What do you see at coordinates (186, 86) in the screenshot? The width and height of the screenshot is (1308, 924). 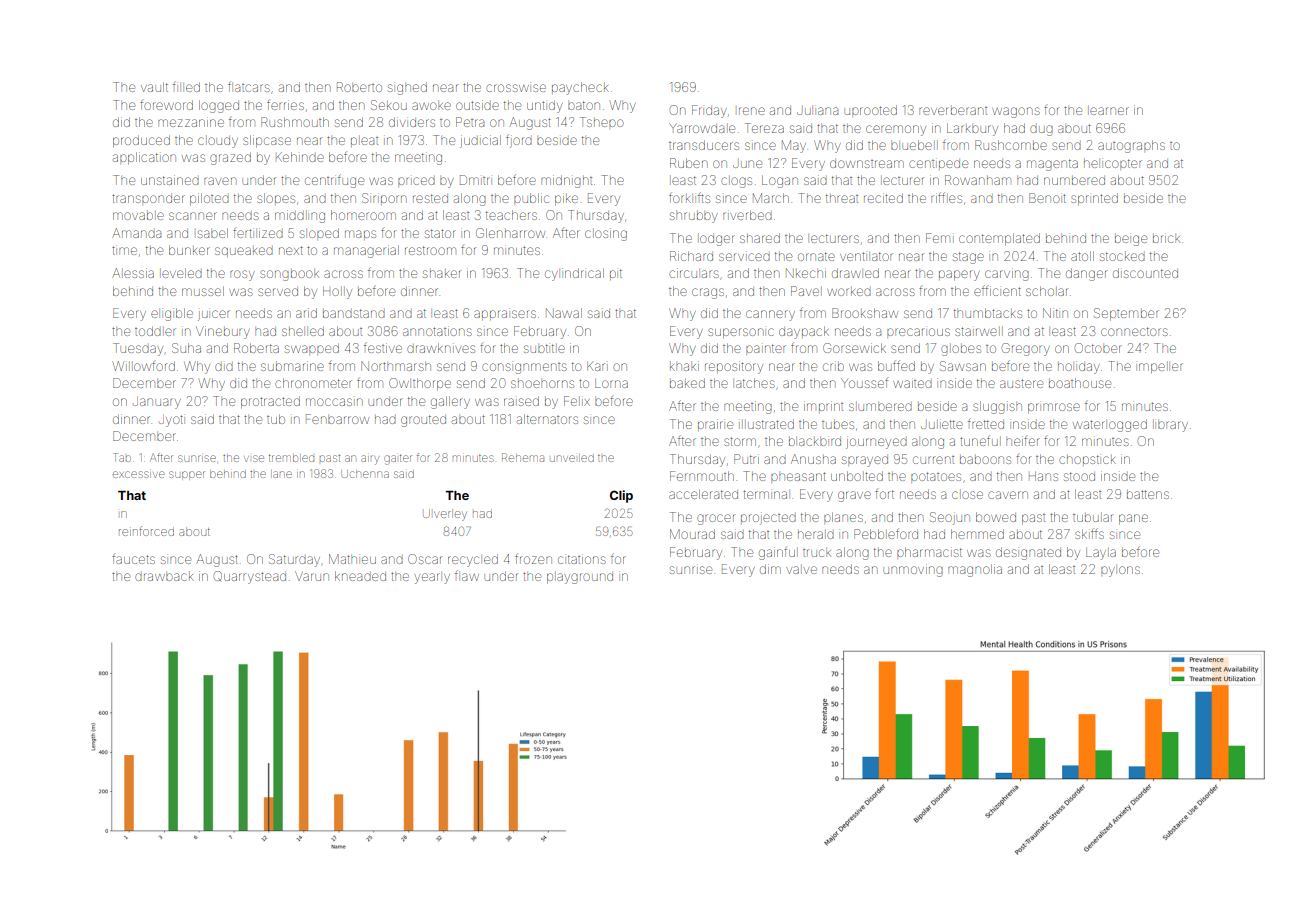 I see `filled` at bounding box center [186, 86].
